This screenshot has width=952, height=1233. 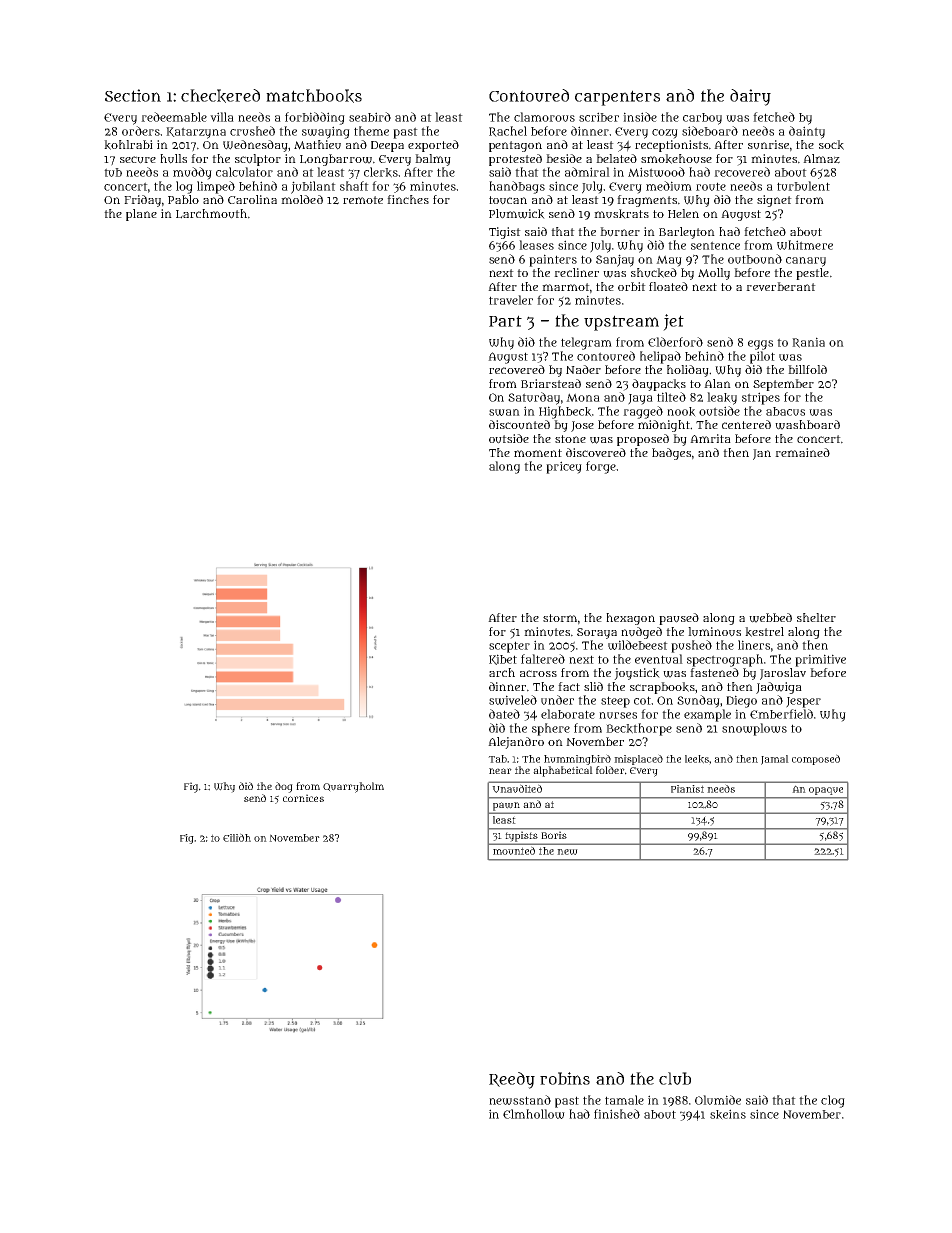 I want to click on Eilidh, so click(x=237, y=837).
